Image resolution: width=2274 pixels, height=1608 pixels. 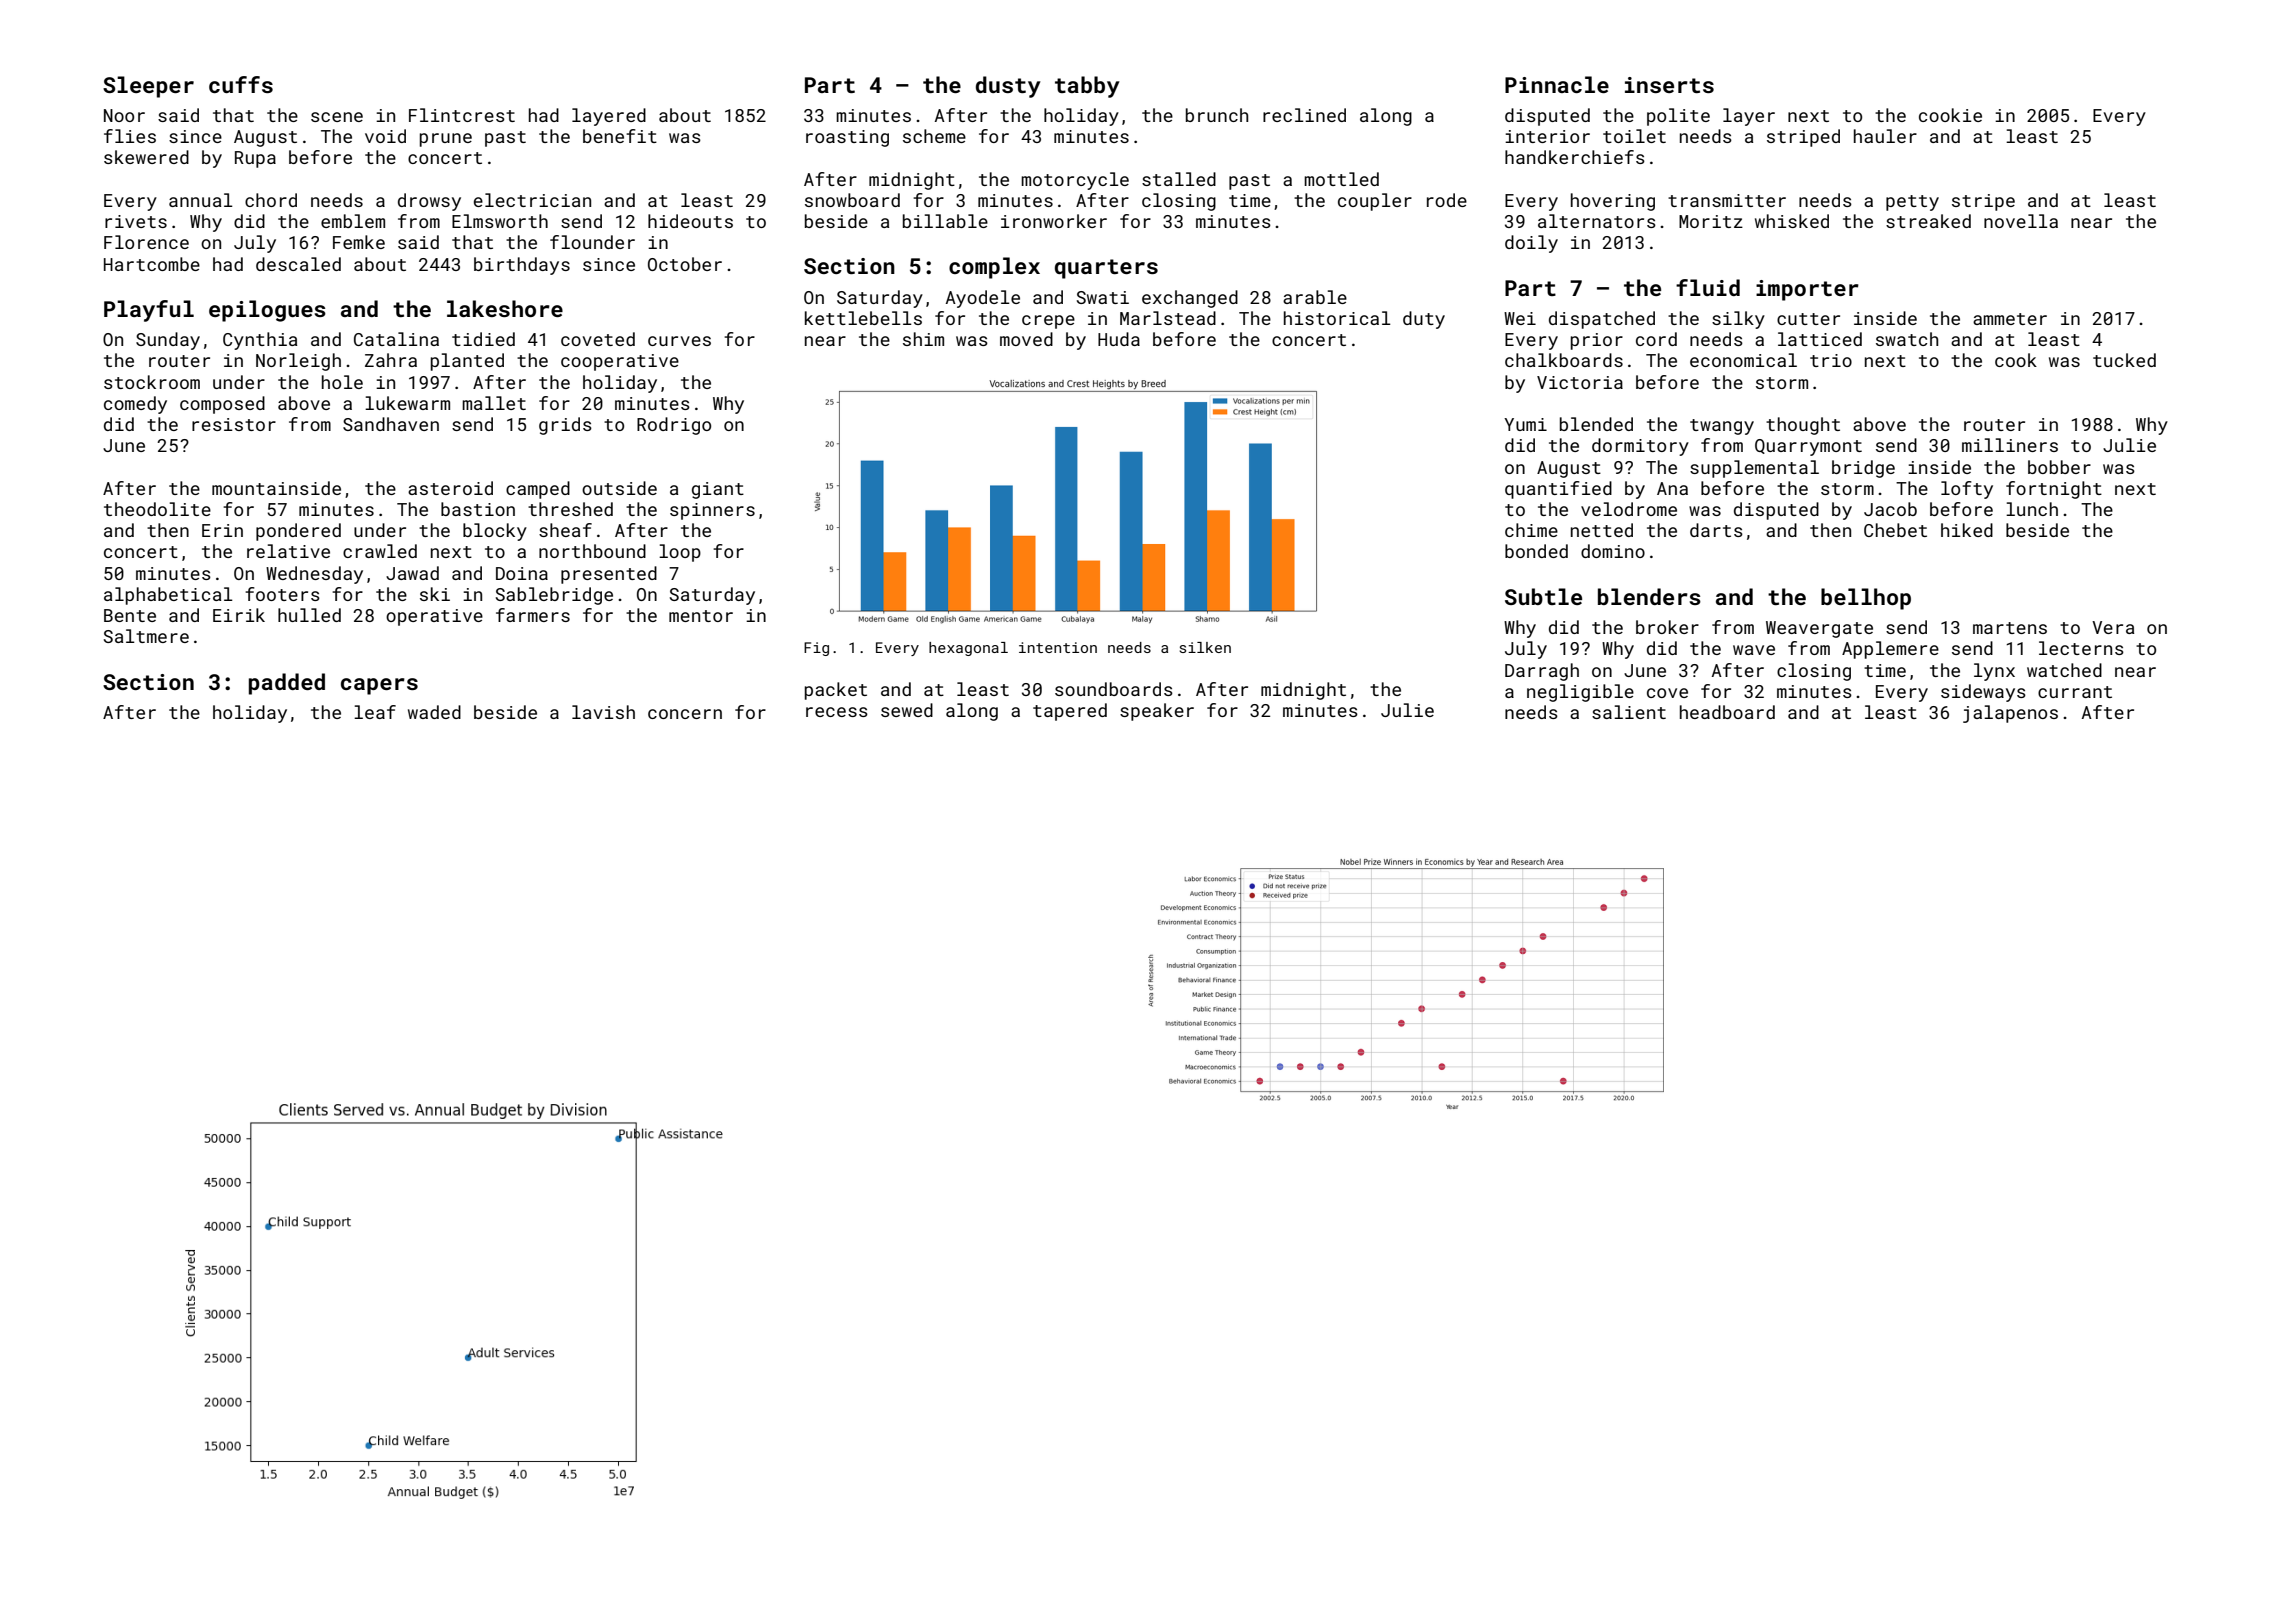 What do you see at coordinates (1669, 85) in the page?
I see `inserts` at bounding box center [1669, 85].
